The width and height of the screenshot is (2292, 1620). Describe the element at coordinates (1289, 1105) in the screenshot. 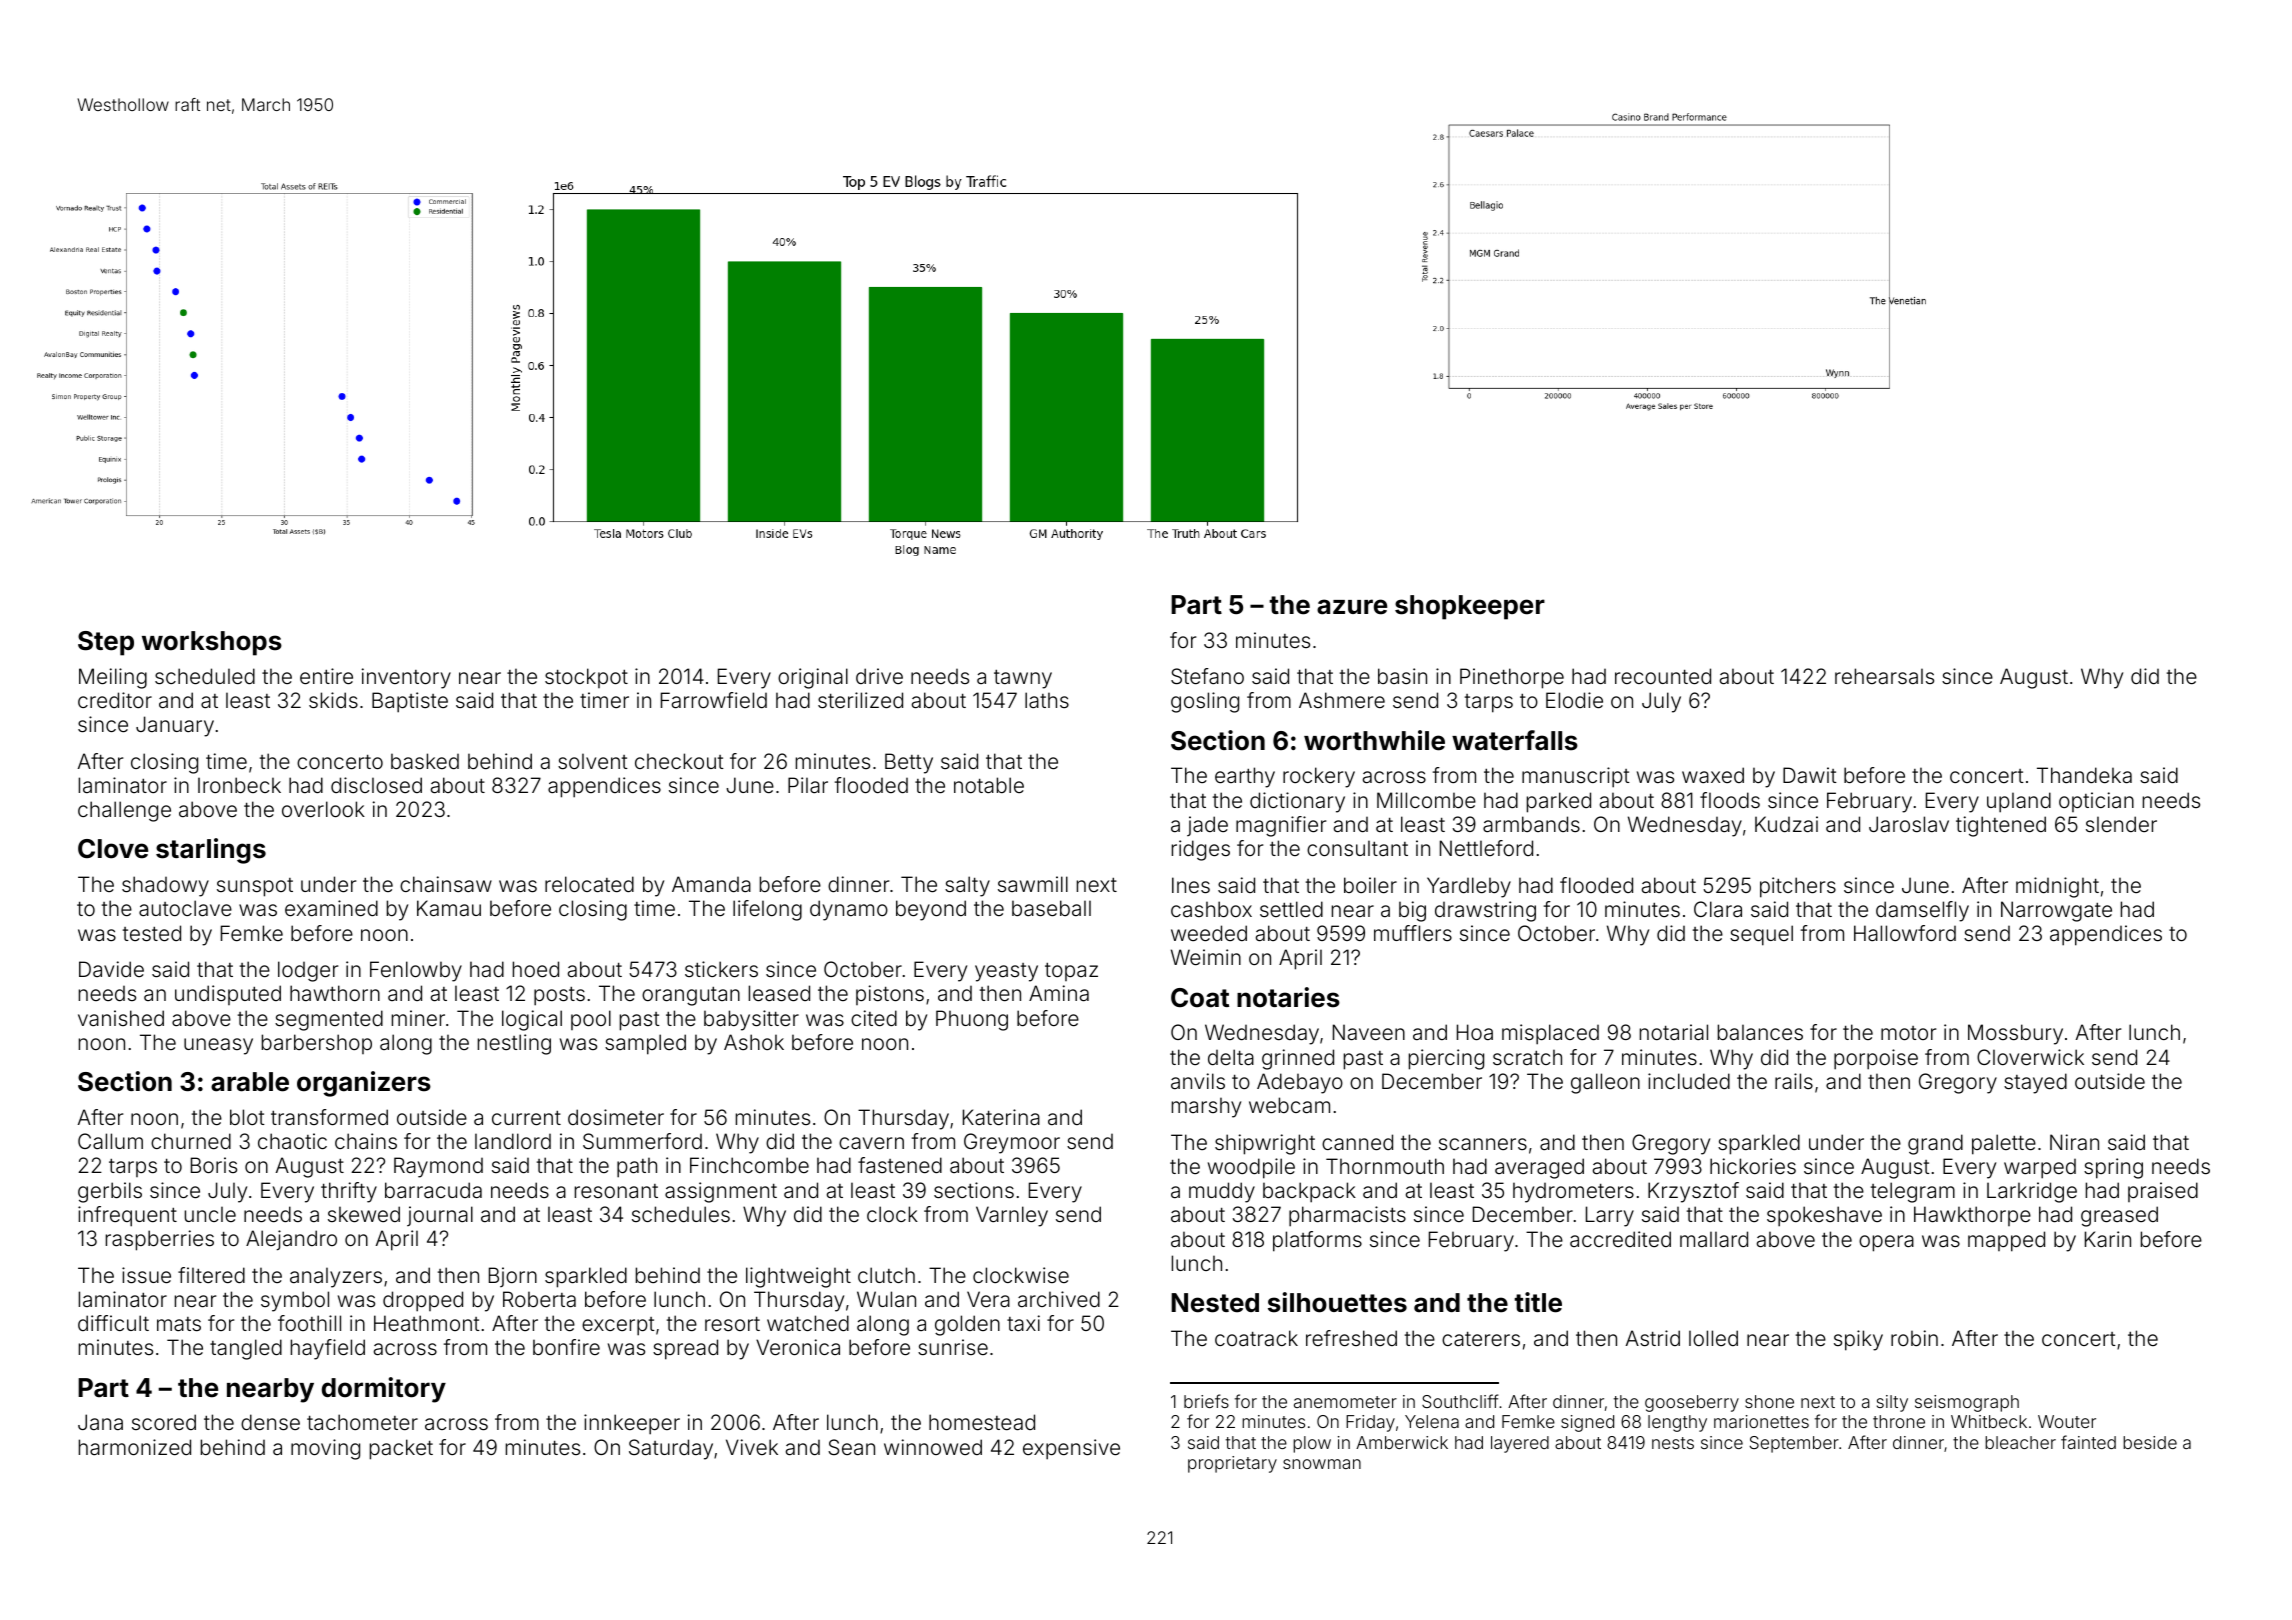

I see `webcam` at that location.
